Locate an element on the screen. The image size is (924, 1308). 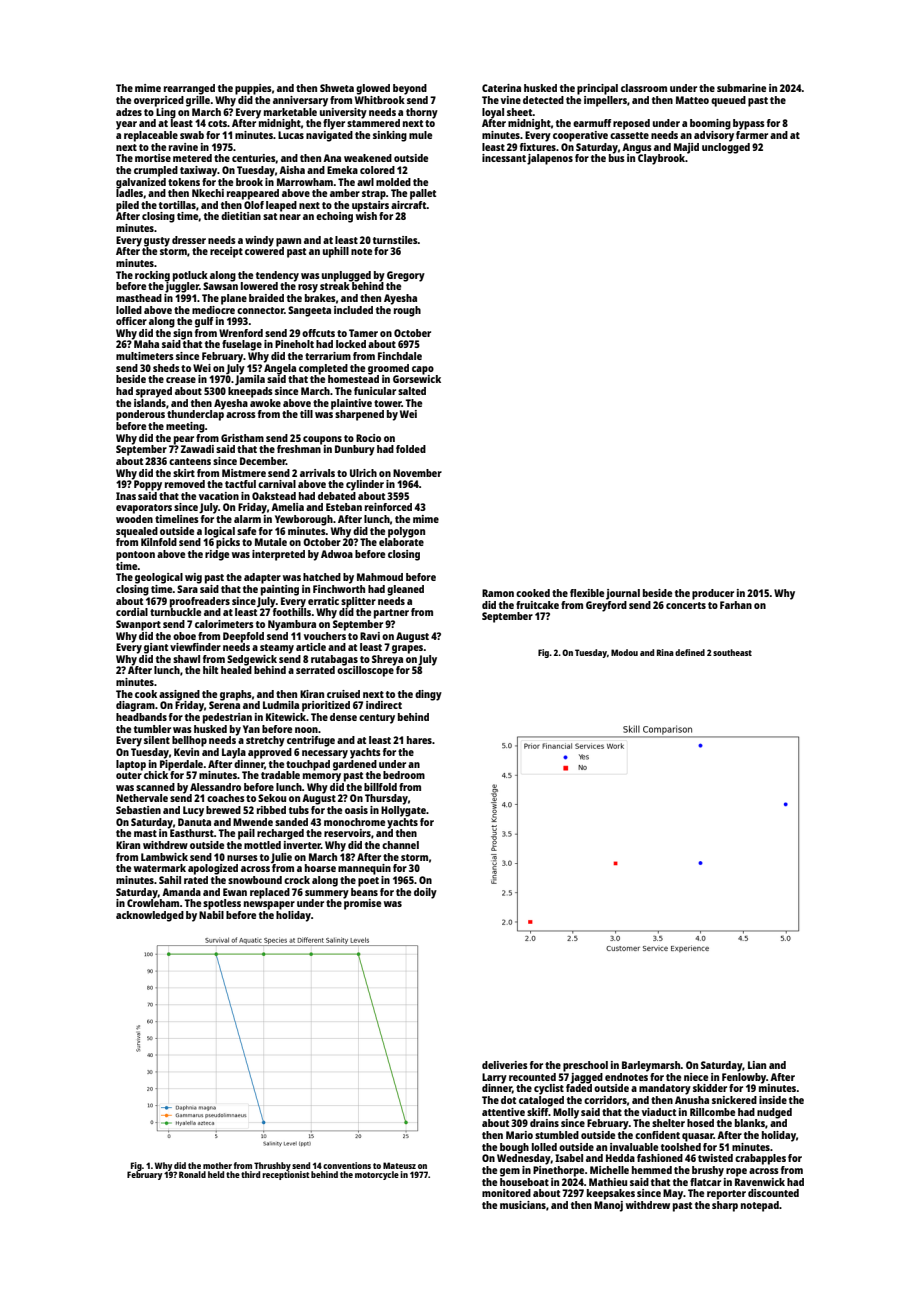
inside is located at coordinates (773, 1100).
